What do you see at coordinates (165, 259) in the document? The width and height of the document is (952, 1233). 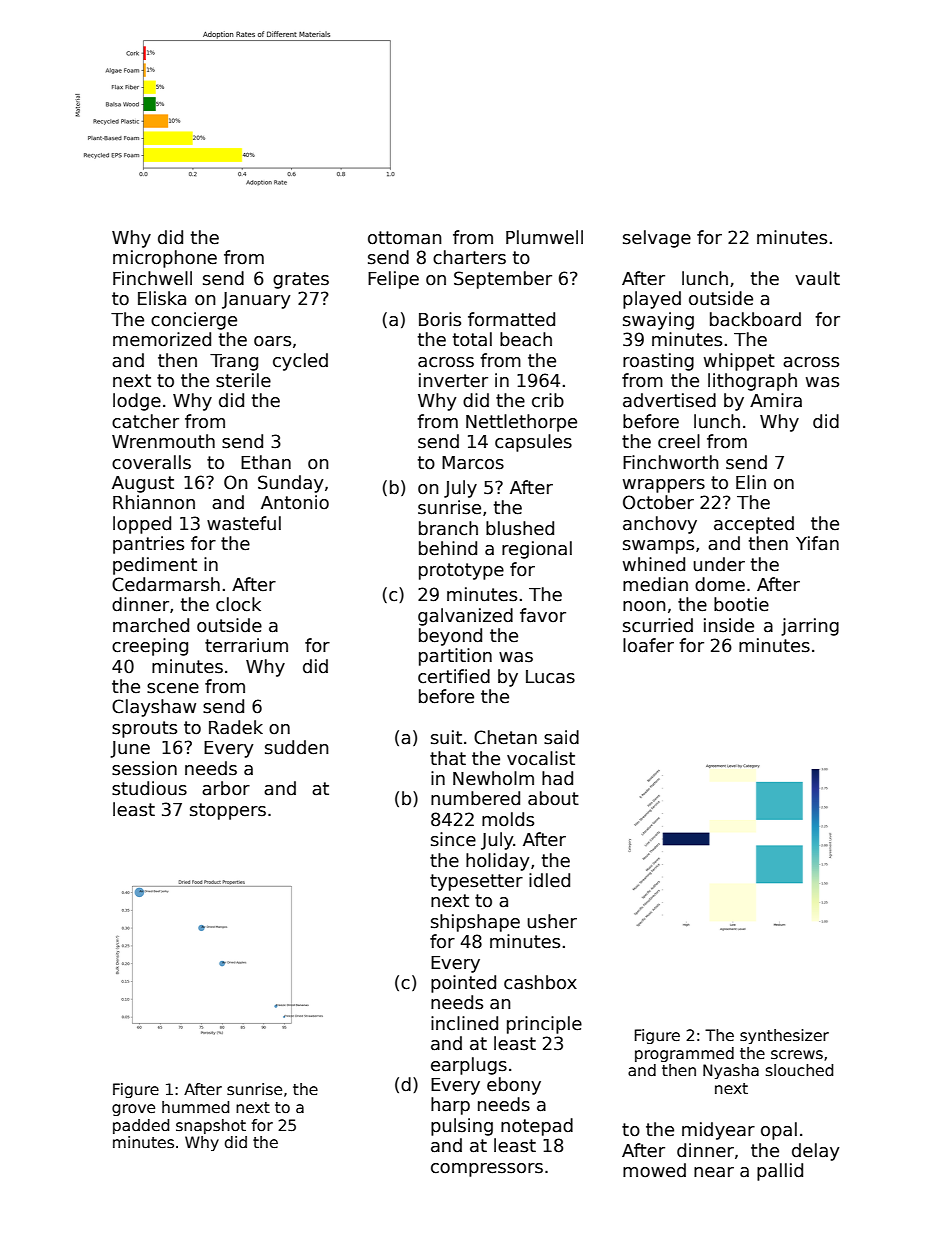 I see `microphone` at bounding box center [165, 259].
